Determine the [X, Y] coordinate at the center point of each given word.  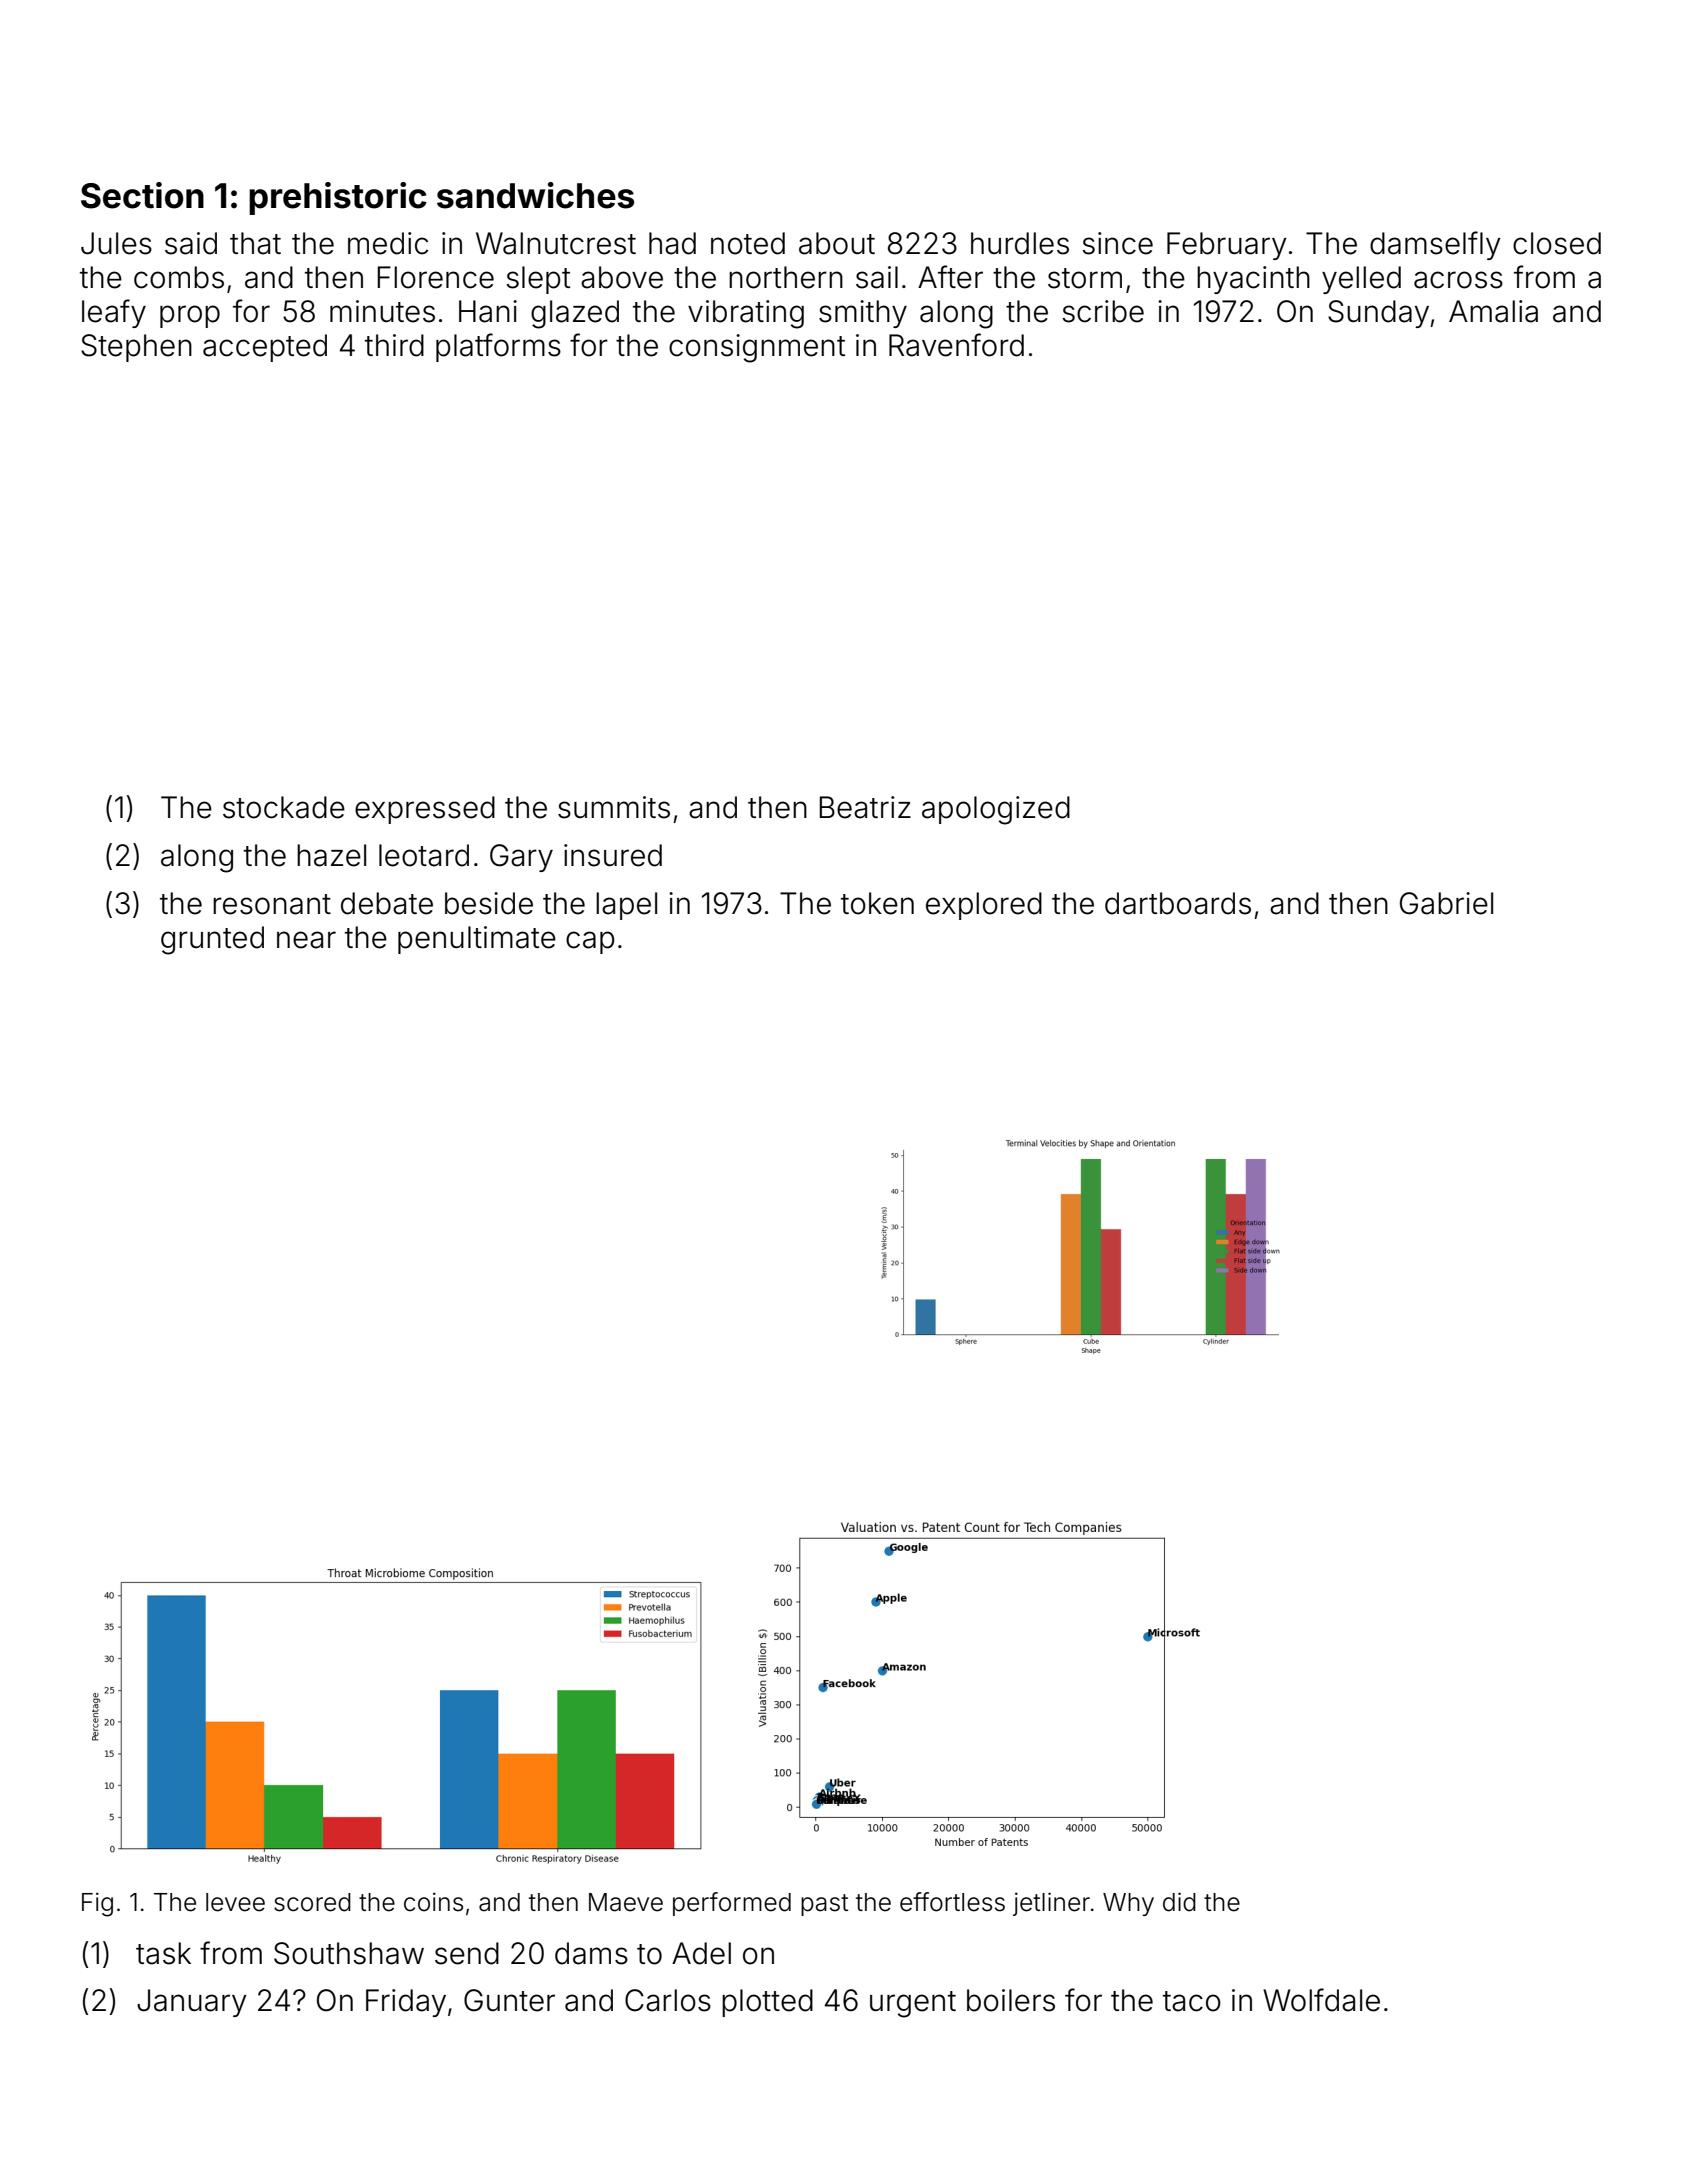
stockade [284, 807]
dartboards [1178, 903]
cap [590, 942]
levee [235, 1902]
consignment [757, 348]
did [1179, 1902]
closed [1557, 243]
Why [1128, 1904]
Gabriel [1446, 903]
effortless [952, 1902]
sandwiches [535, 195]
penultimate [477, 940]
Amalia [1493, 311]
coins [433, 1902]
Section [142, 195]
